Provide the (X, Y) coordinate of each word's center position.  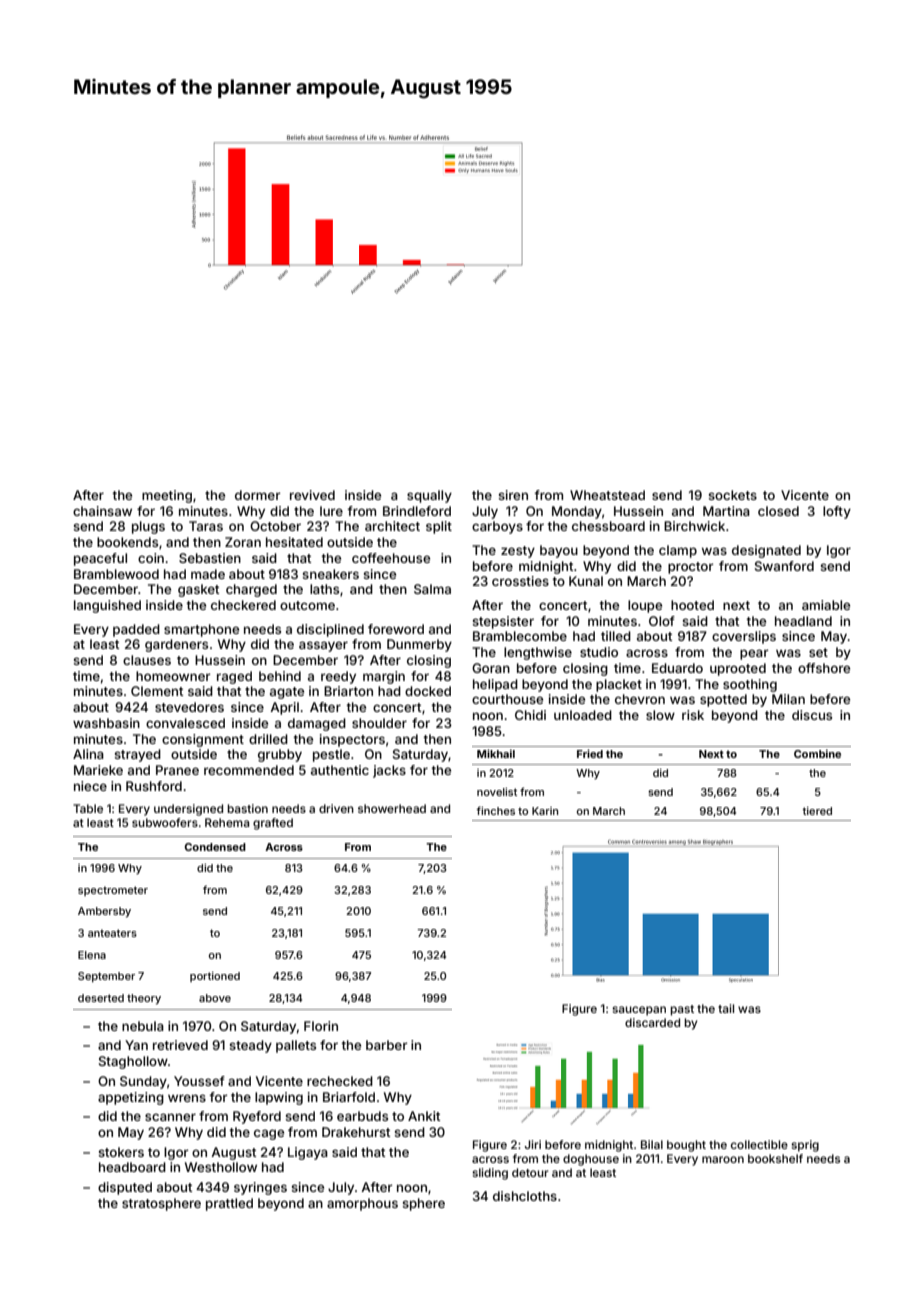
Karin (545, 811)
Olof (662, 621)
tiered (817, 811)
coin (151, 558)
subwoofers (165, 822)
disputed (125, 1188)
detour (530, 1172)
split (439, 527)
